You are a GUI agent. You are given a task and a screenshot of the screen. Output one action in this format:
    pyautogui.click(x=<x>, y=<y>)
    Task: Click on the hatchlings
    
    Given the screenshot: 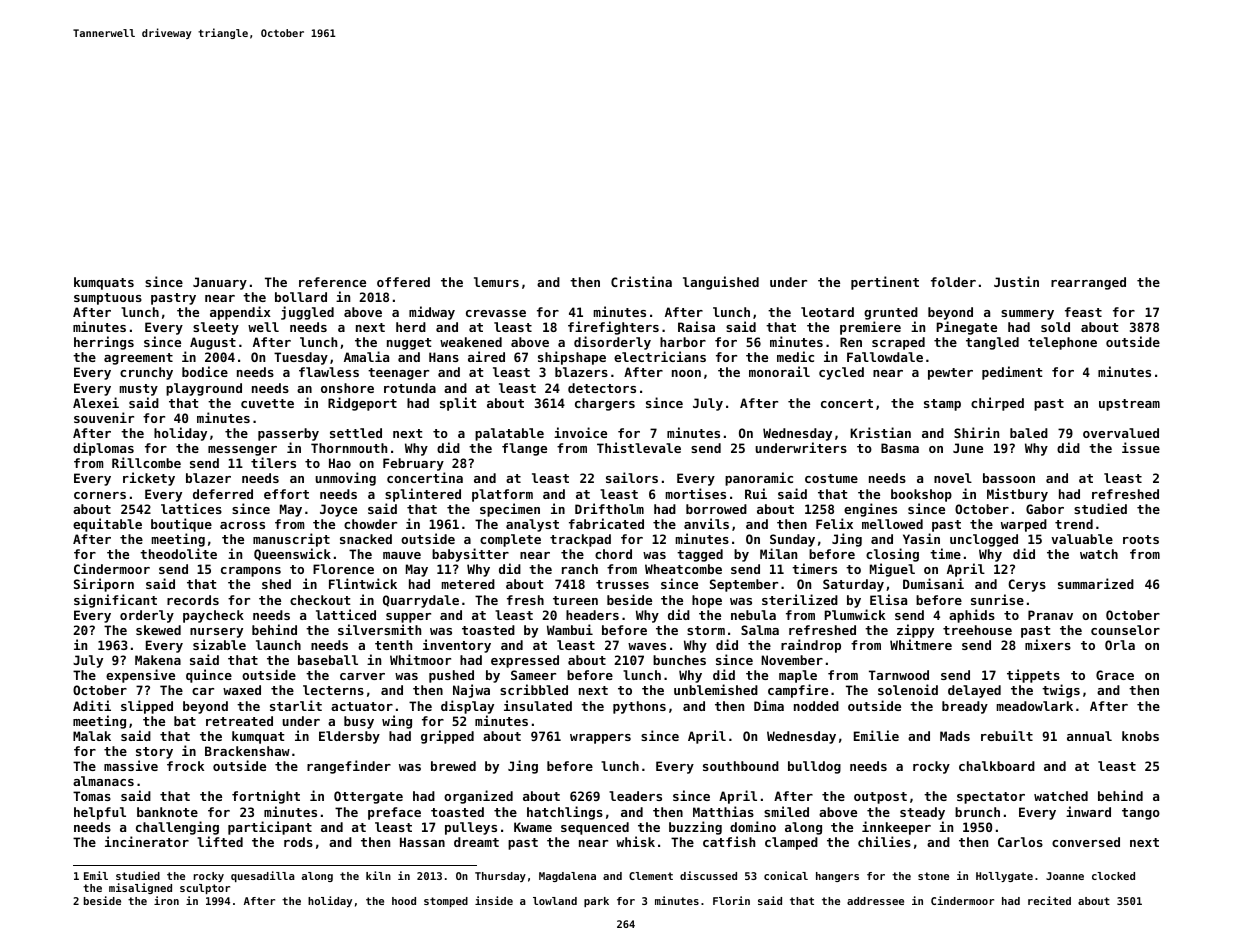 What is the action you would take?
    pyautogui.click(x=565, y=813)
